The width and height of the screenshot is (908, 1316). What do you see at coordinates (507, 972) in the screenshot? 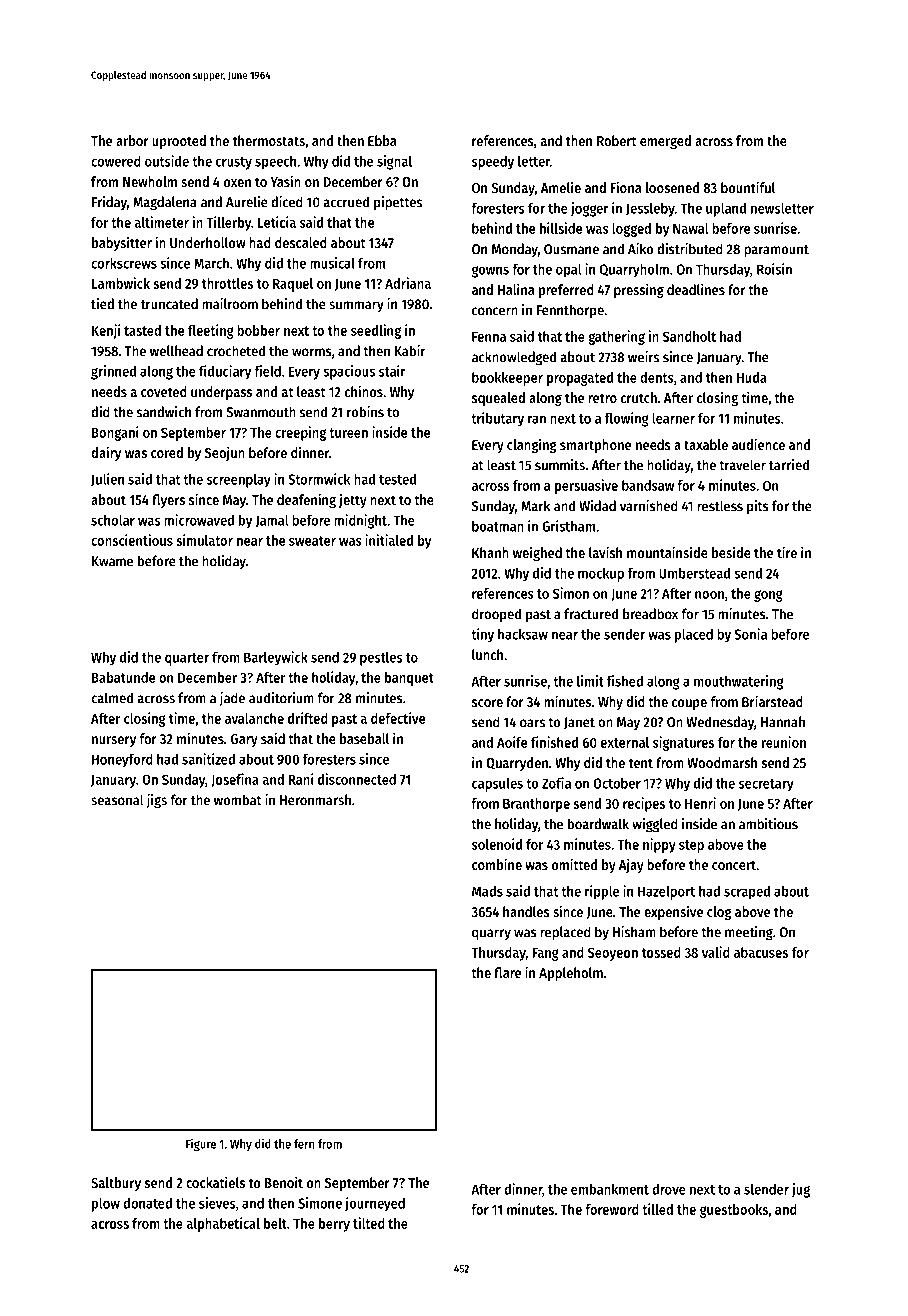
I see `flare` at bounding box center [507, 972].
